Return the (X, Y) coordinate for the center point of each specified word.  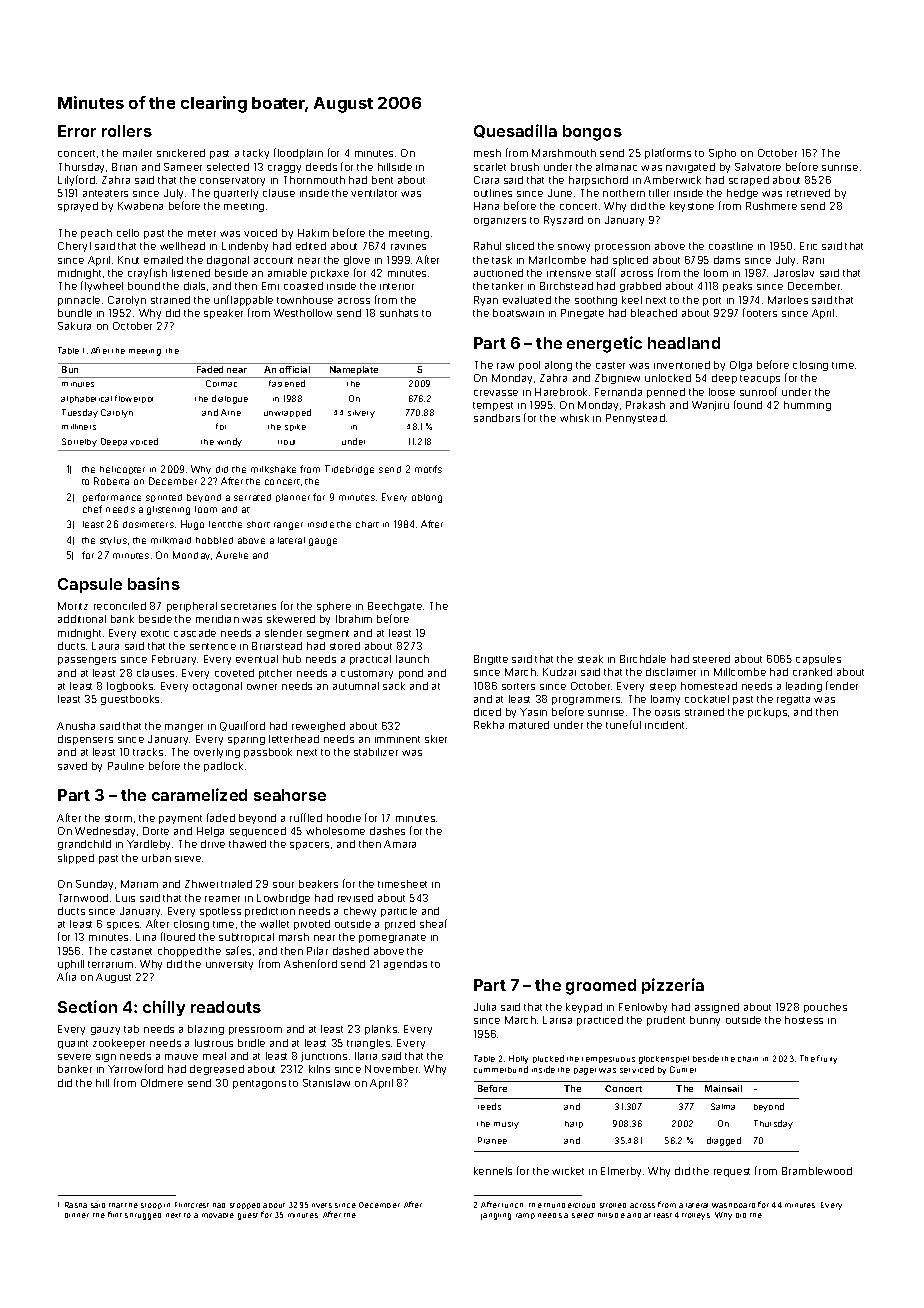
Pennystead (635, 419)
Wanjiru (710, 406)
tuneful (623, 724)
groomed (601, 987)
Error (77, 131)
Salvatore (758, 167)
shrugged (143, 1216)
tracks (148, 752)
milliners (79, 427)
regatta (793, 700)
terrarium (110, 964)
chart (367, 524)
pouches (825, 1008)
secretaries (248, 606)
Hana (486, 206)
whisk (574, 418)
